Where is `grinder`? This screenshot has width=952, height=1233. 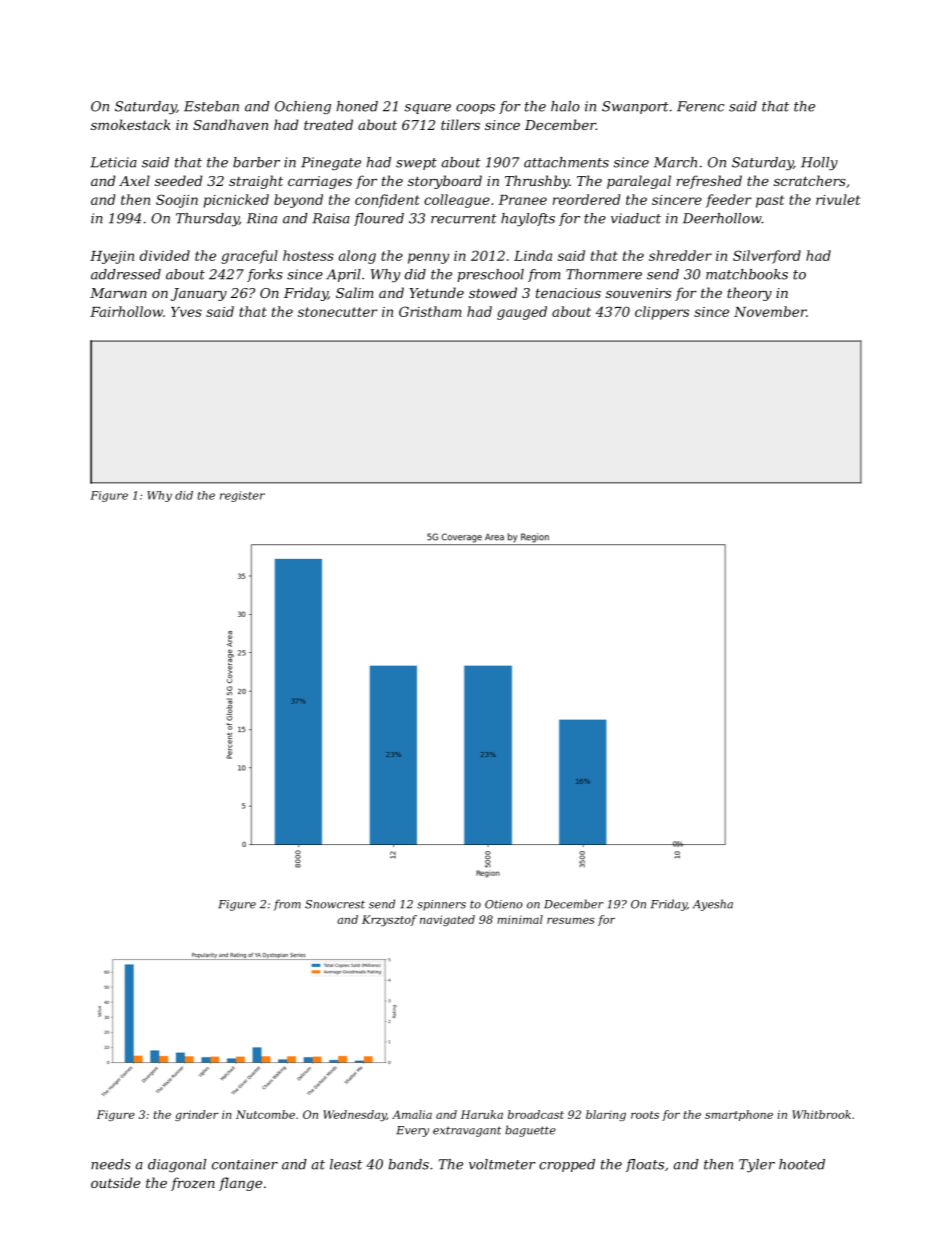 grinder is located at coordinates (197, 1115).
